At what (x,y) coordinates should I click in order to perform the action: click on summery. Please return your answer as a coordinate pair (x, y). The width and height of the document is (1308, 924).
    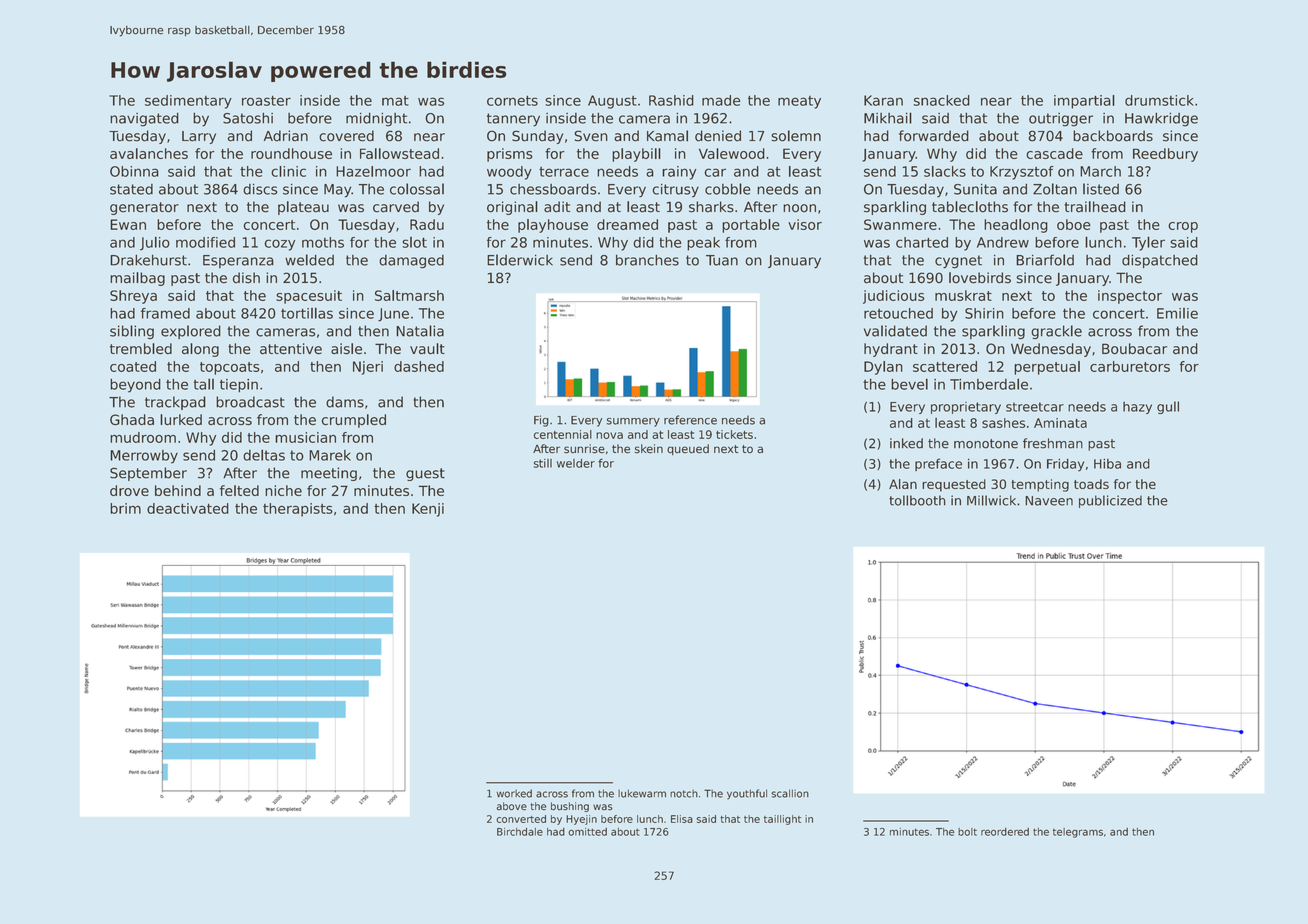
    Looking at the image, I should click on (633, 422).
